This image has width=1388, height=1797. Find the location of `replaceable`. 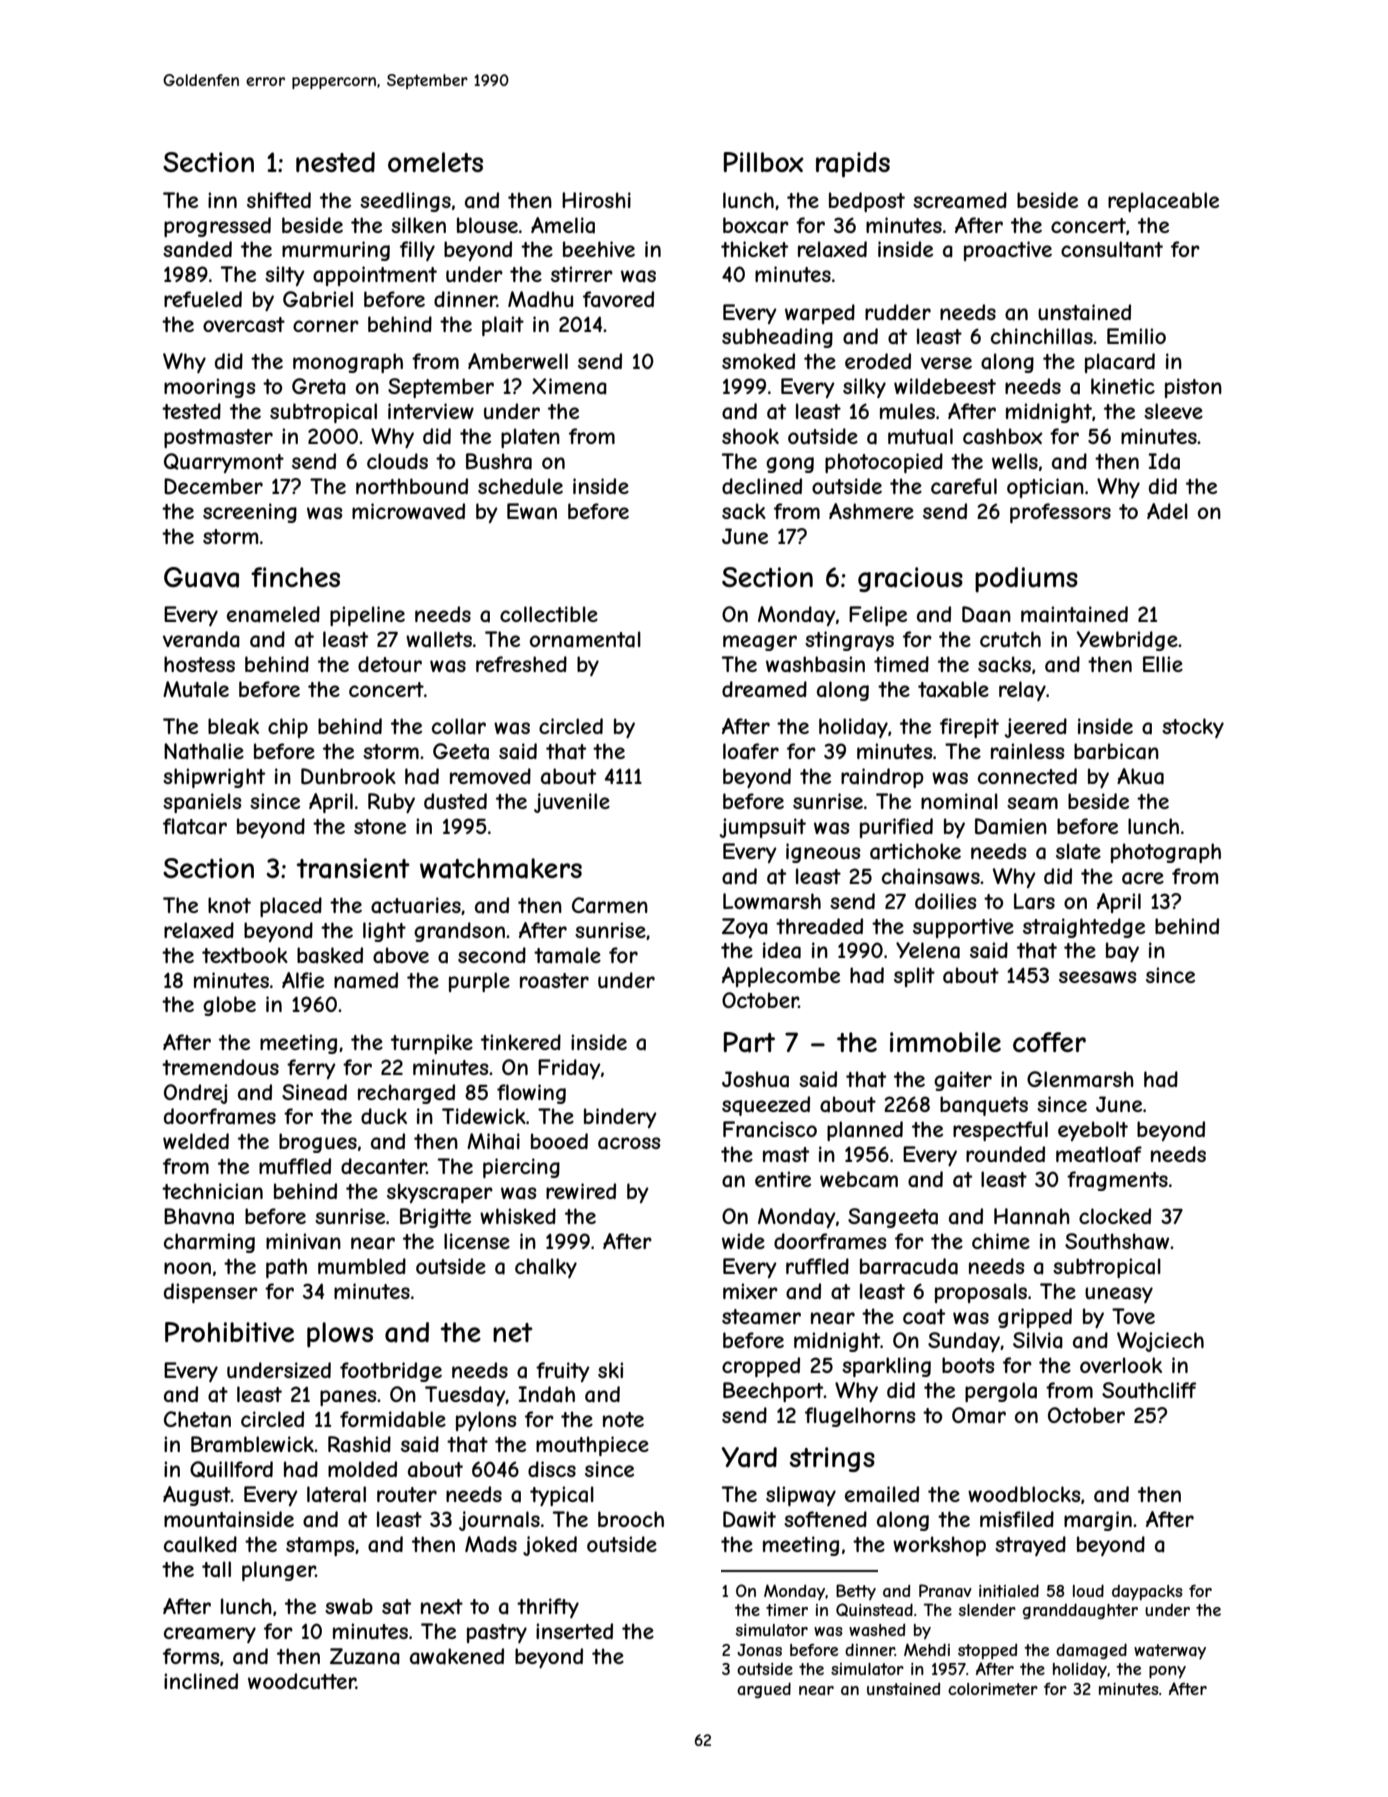

replaceable is located at coordinates (1163, 202).
